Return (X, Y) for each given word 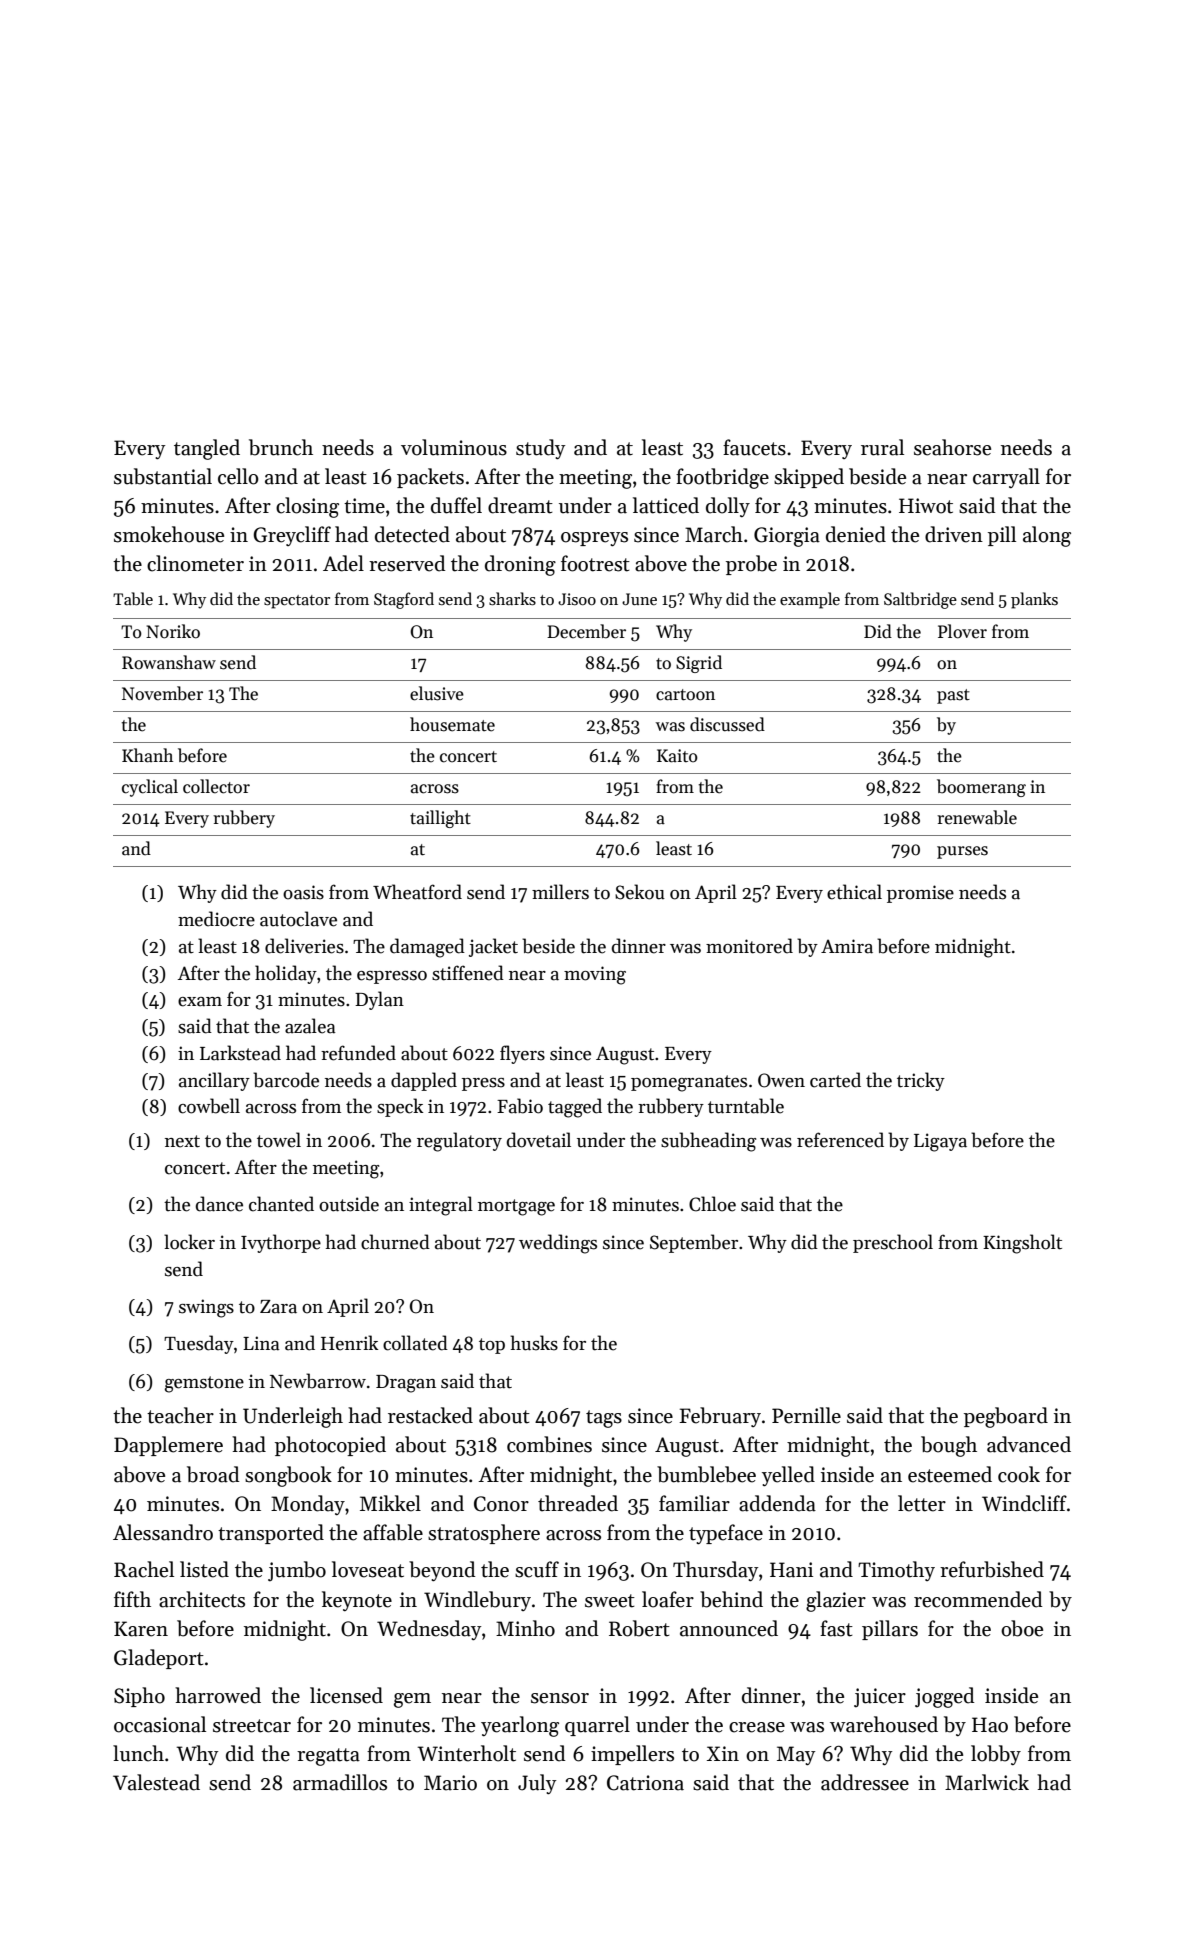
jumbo (297, 1571)
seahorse (952, 447)
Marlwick (987, 1782)
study (540, 449)
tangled (207, 449)
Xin (723, 1753)
